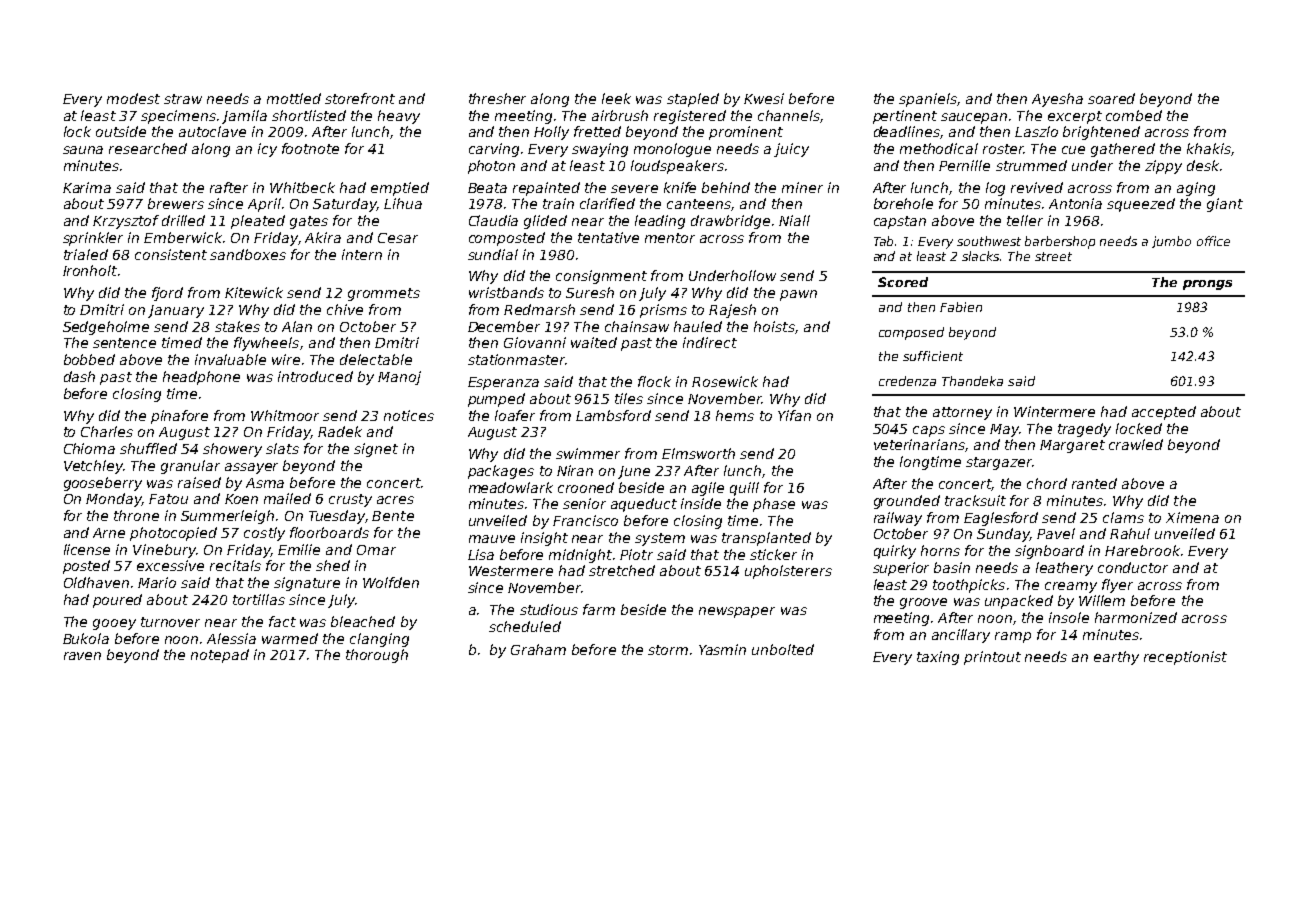 This page has width=1308, height=924. Describe the element at coordinates (802, 187) in the page. I see `miner` at that location.
